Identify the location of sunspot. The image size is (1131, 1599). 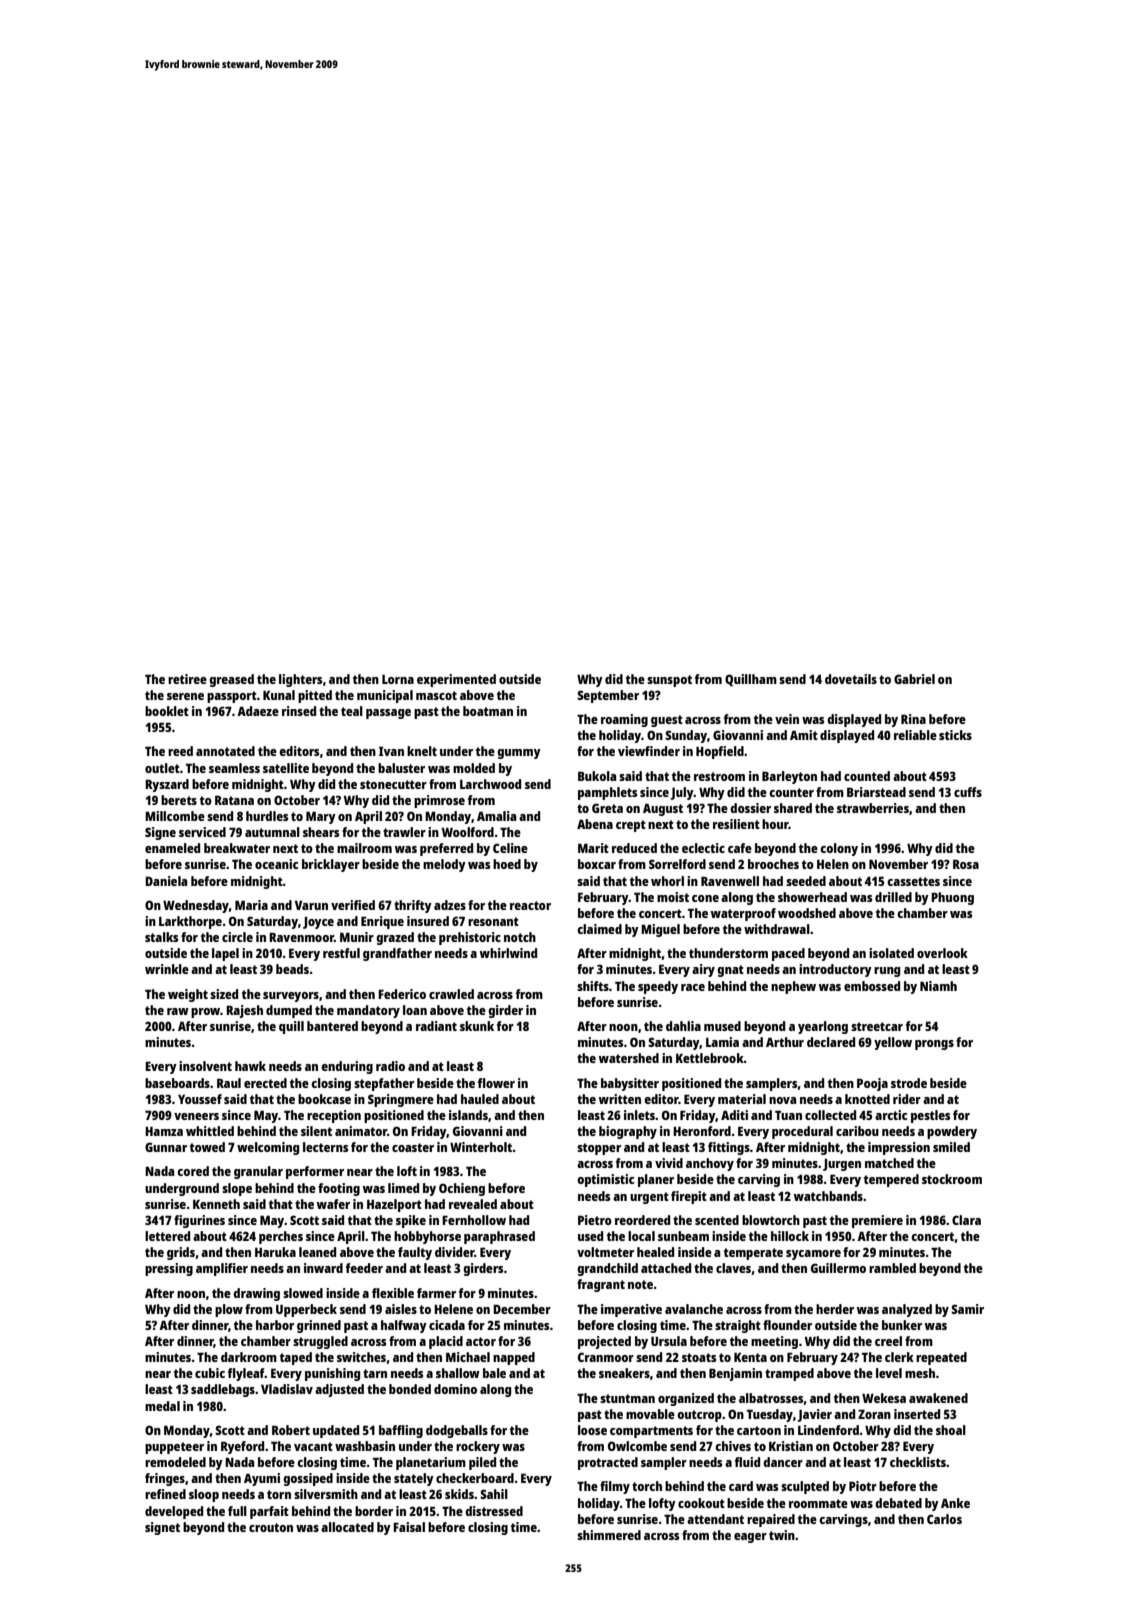
(669, 681).
